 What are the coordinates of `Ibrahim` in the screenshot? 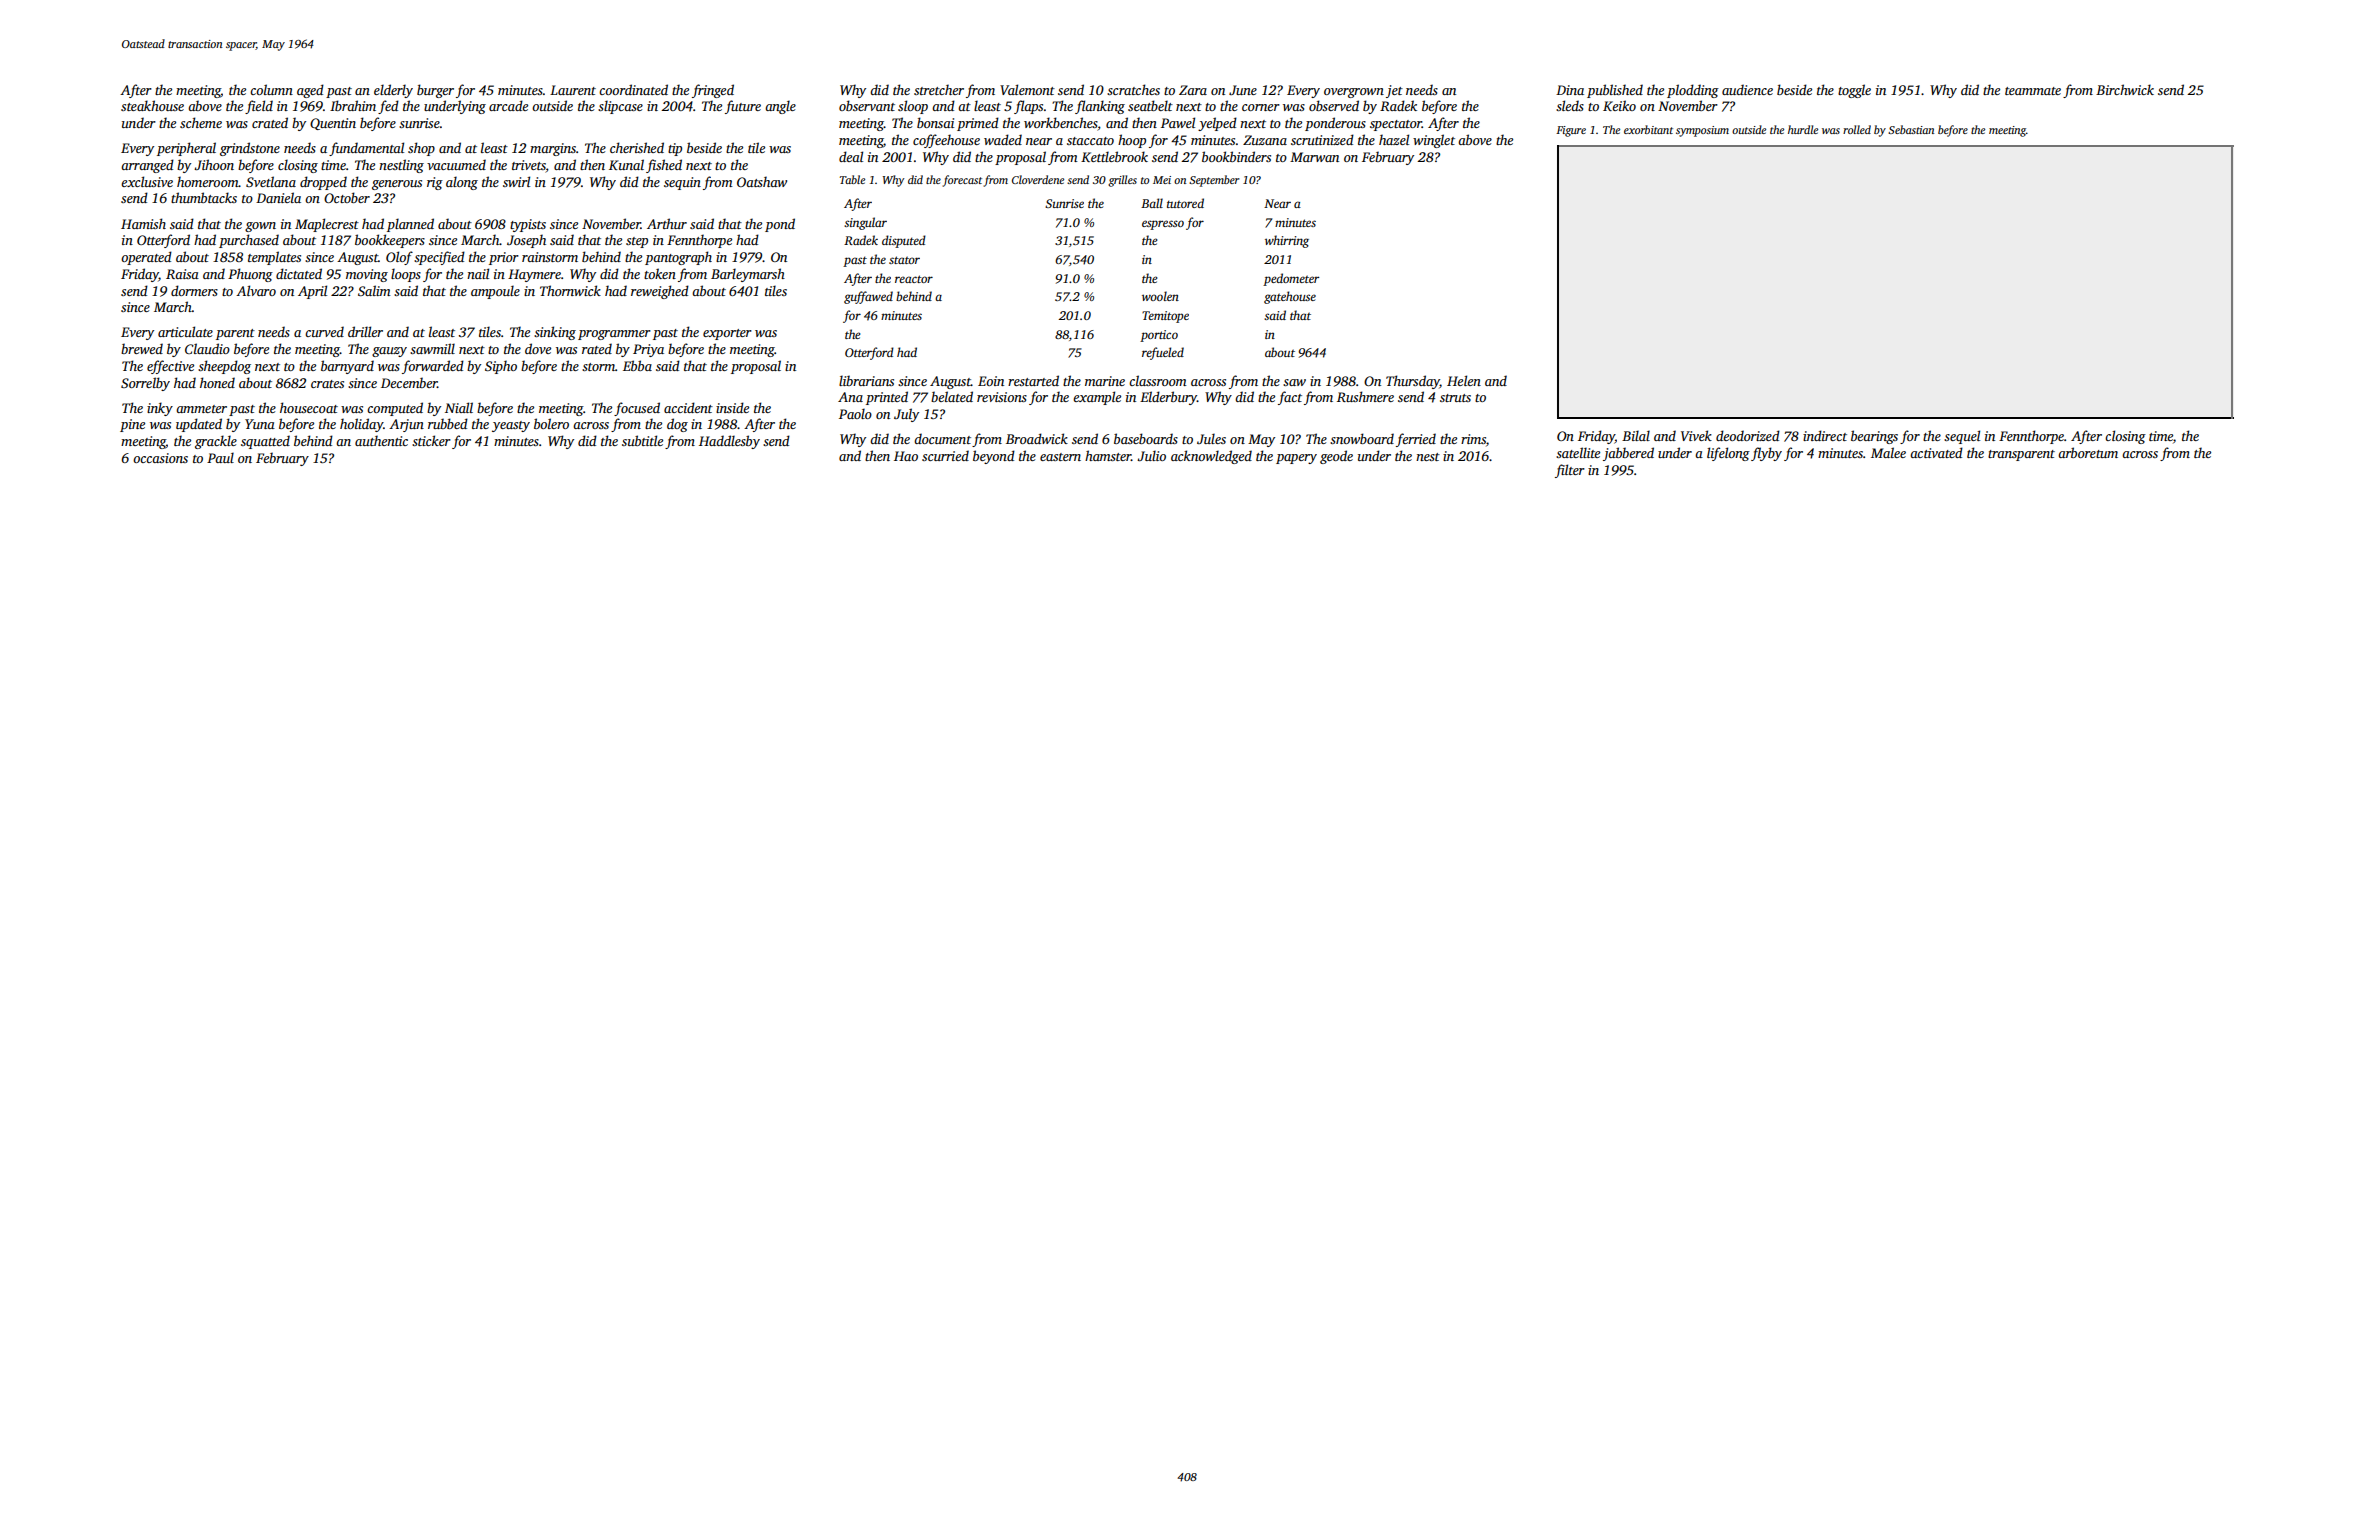 It's located at (353, 105).
